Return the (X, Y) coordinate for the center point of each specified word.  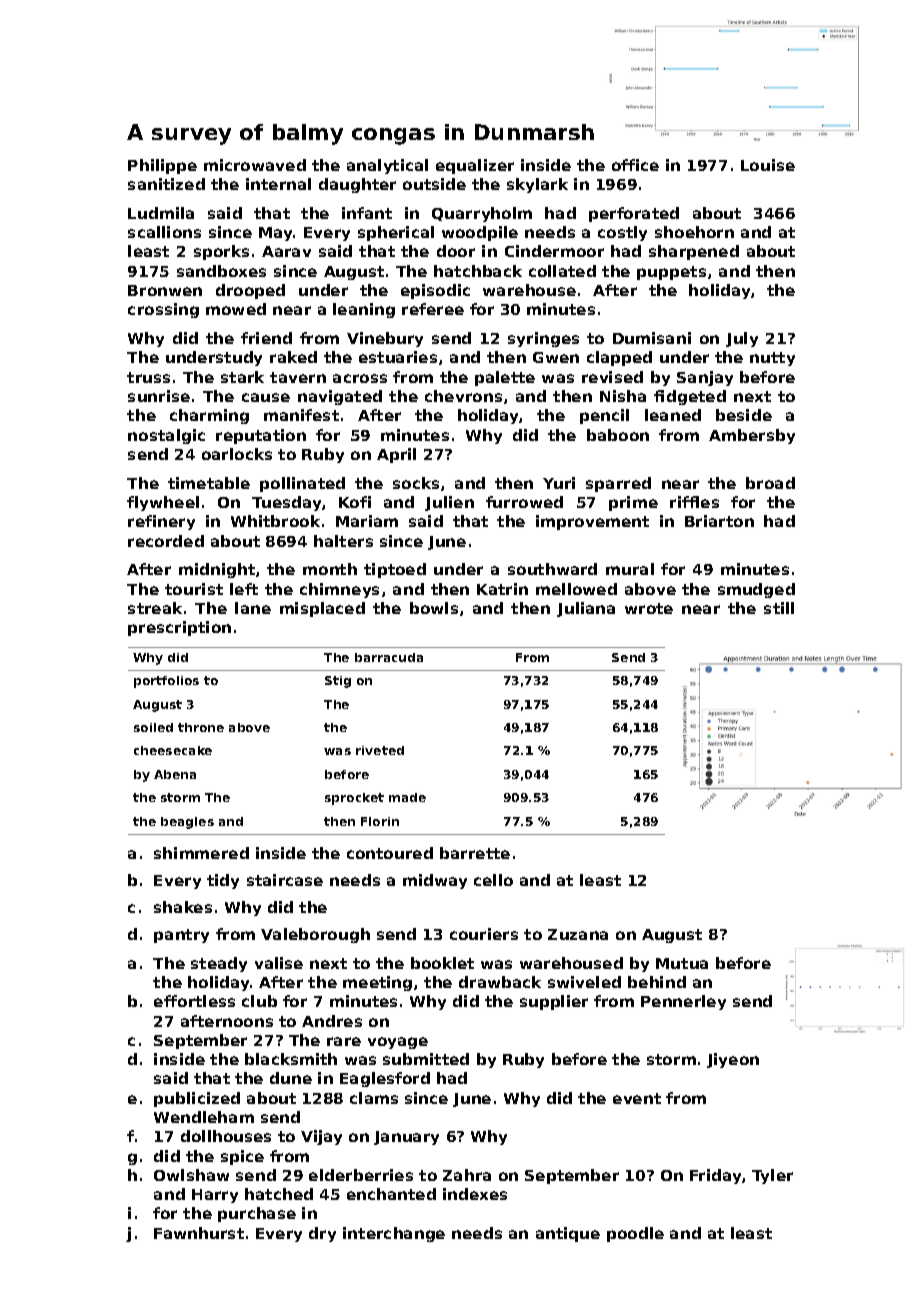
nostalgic (166, 436)
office (635, 165)
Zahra (467, 1175)
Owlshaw (191, 1175)
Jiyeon (733, 1060)
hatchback (478, 271)
